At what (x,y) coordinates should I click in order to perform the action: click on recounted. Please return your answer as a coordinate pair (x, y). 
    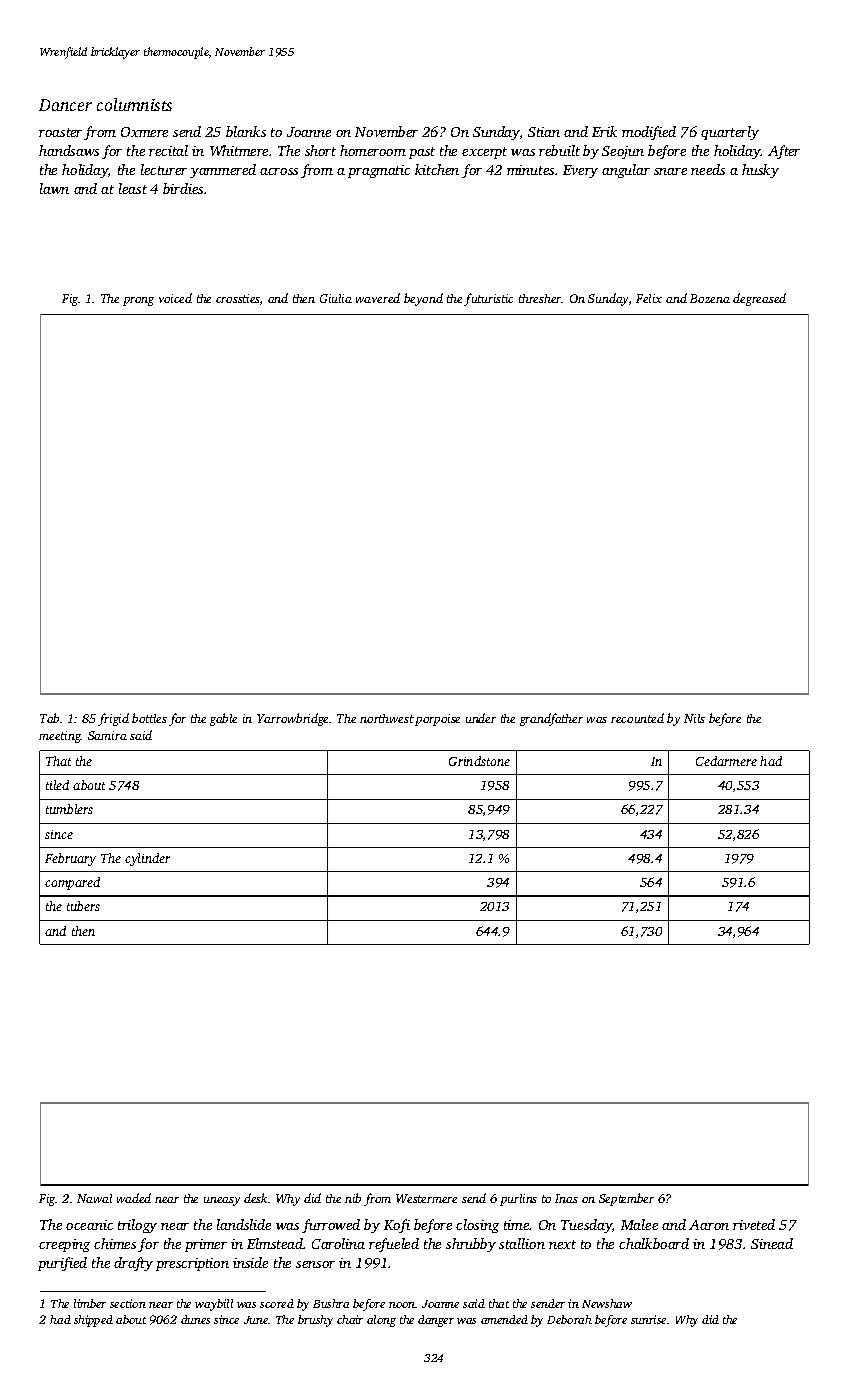
    Looking at the image, I should click on (637, 718).
